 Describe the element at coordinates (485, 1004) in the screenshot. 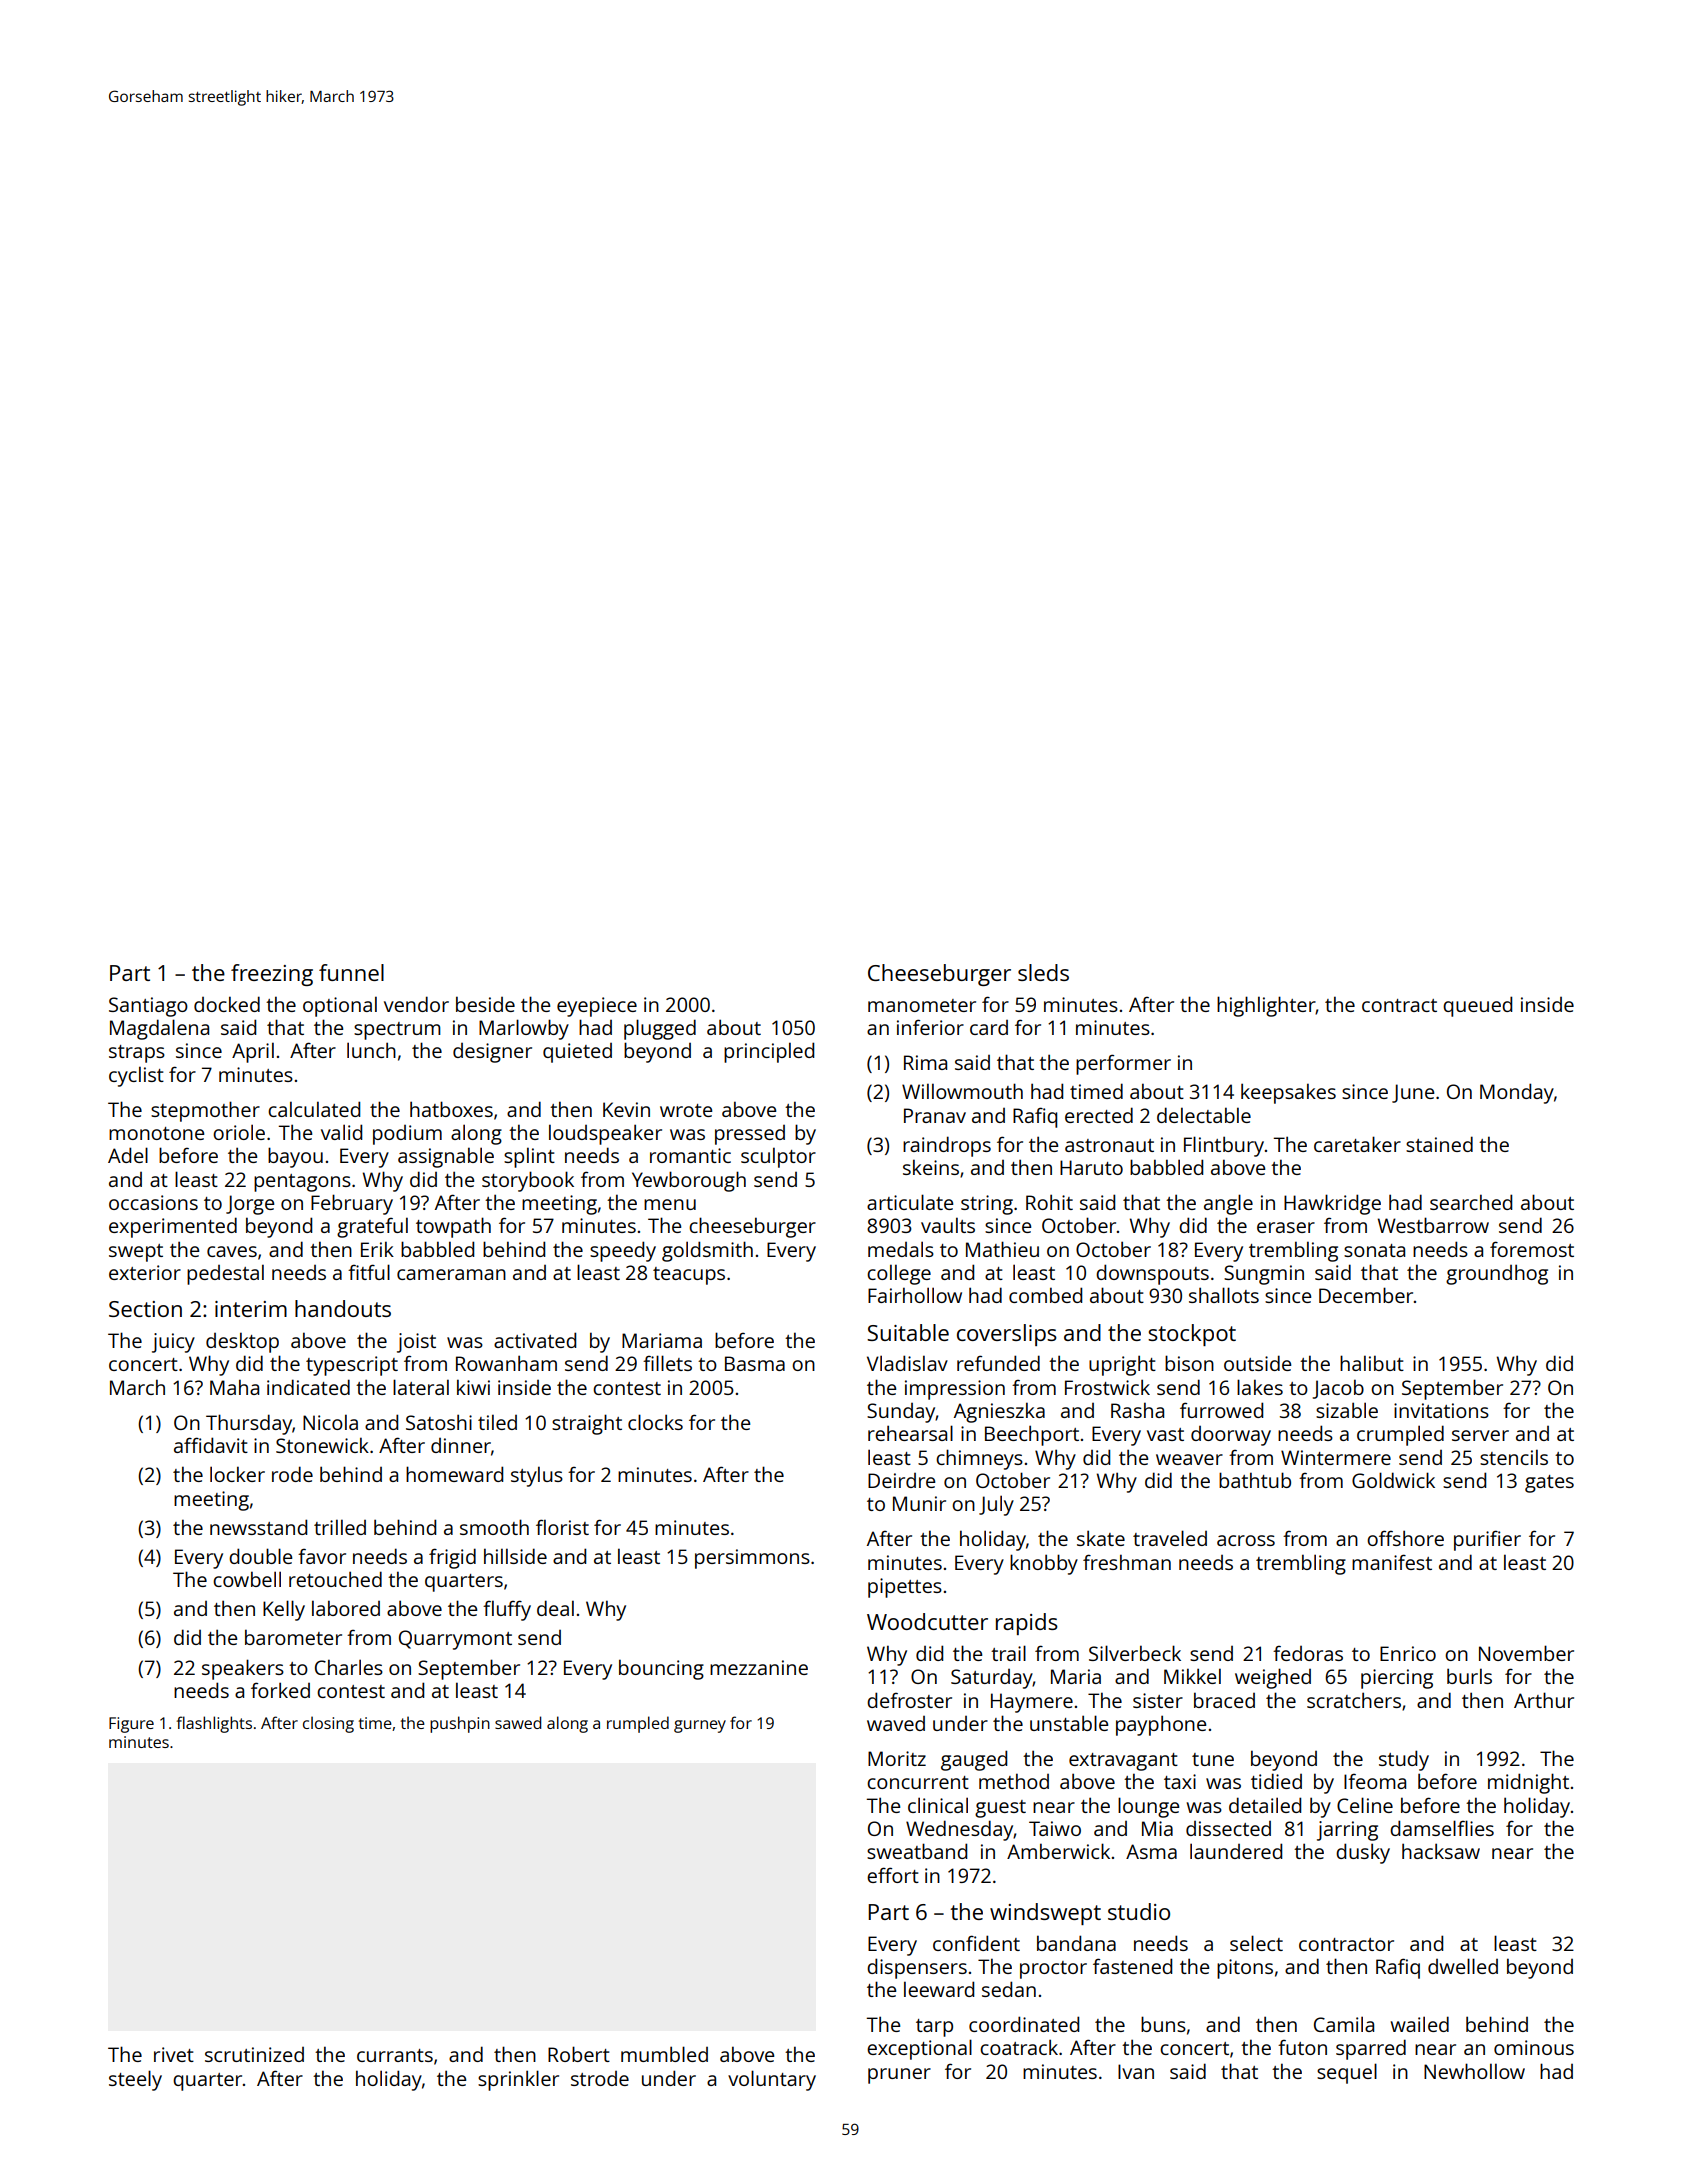

I see `beside` at that location.
